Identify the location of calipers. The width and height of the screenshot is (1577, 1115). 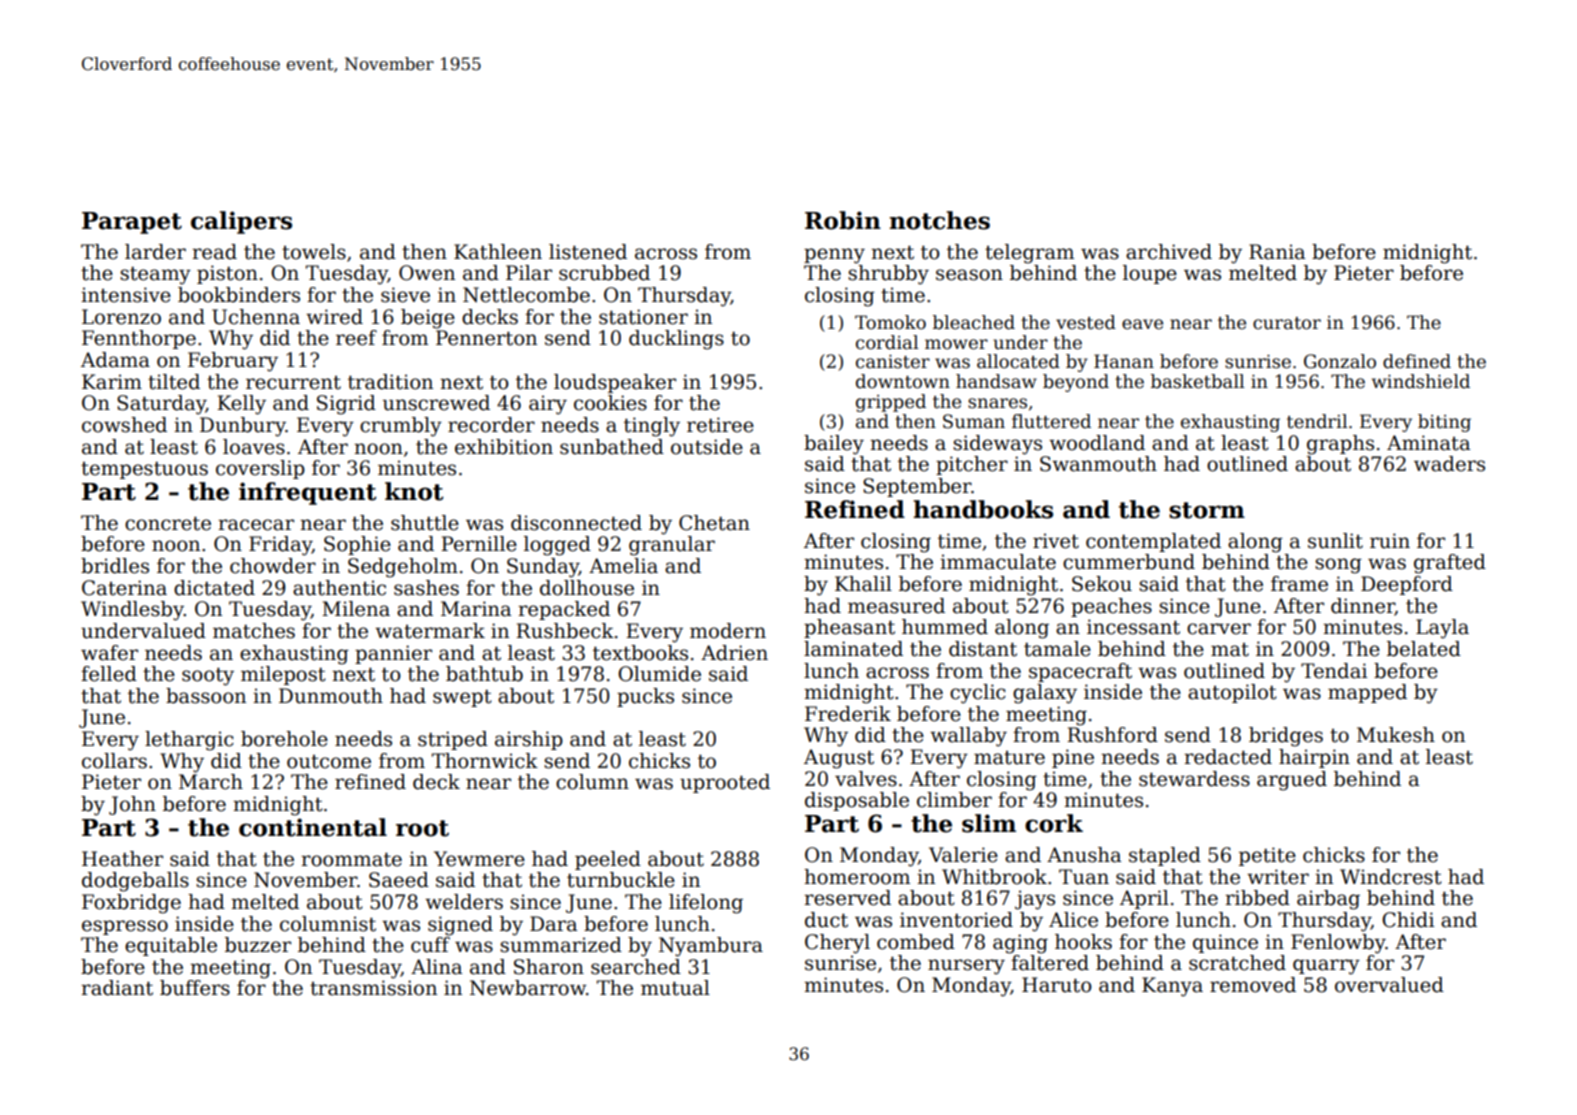
(241, 222).
